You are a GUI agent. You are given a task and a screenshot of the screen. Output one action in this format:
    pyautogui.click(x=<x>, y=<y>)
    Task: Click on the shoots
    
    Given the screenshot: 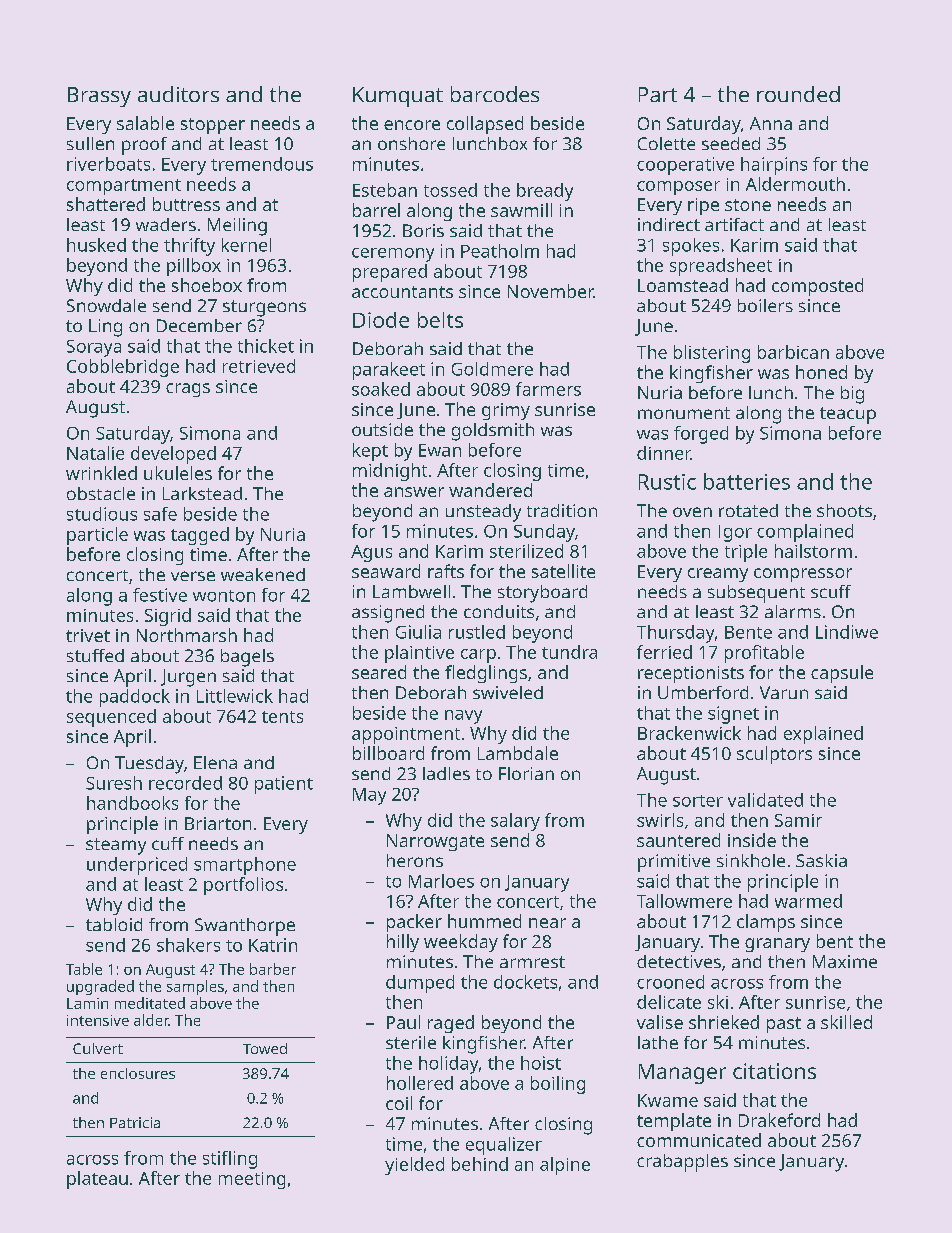 What is the action you would take?
    pyautogui.click(x=844, y=510)
